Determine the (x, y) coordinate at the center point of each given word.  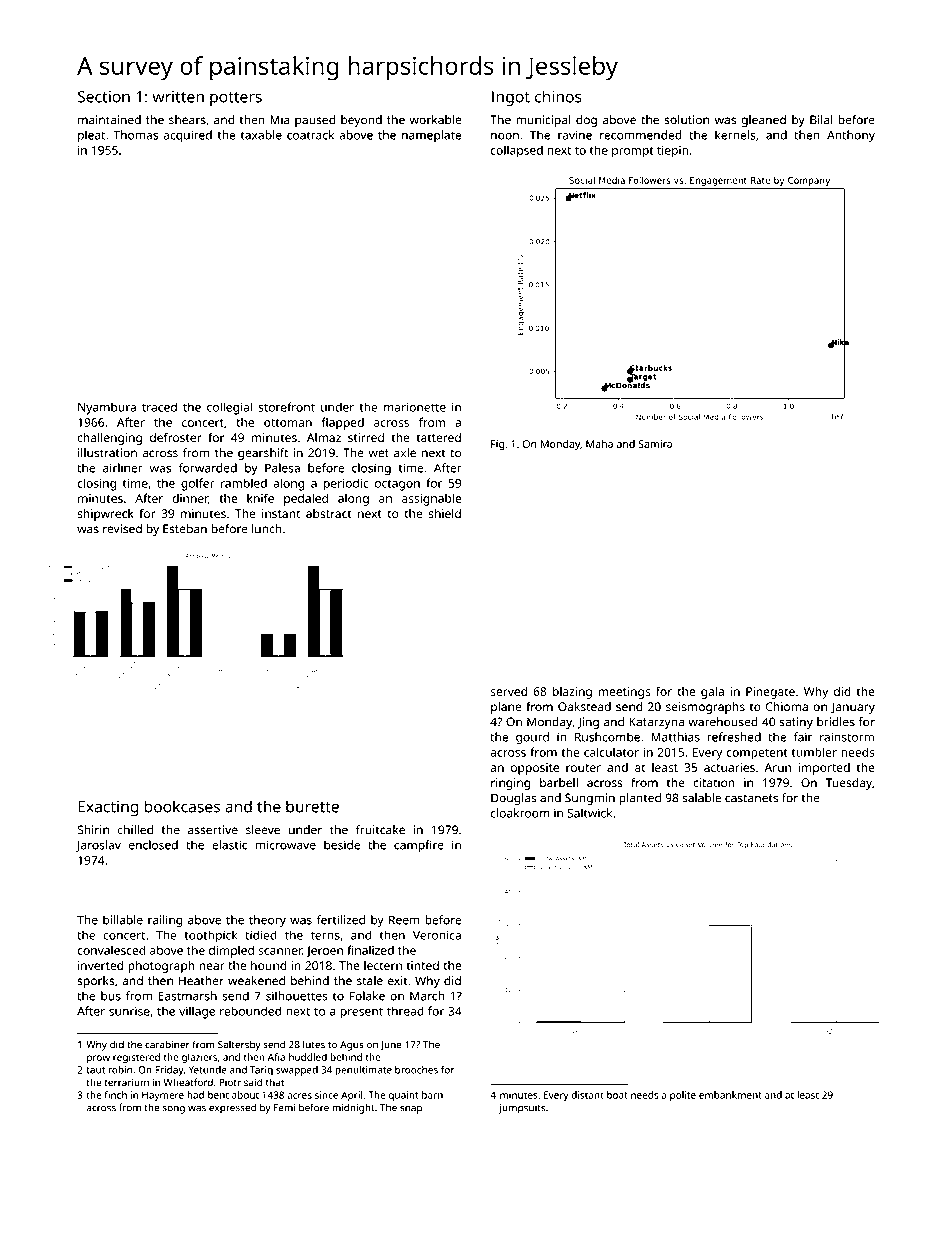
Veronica (437, 935)
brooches (416, 1070)
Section (104, 97)
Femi (284, 1108)
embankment (730, 1095)
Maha (599, 444)
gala (712, 693)
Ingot (511, 99)
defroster (175, 437)
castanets (751, 798)
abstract (329, 513)
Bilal (821, 120)
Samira (655, 444)
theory (267, 921)
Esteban (185, 529)
